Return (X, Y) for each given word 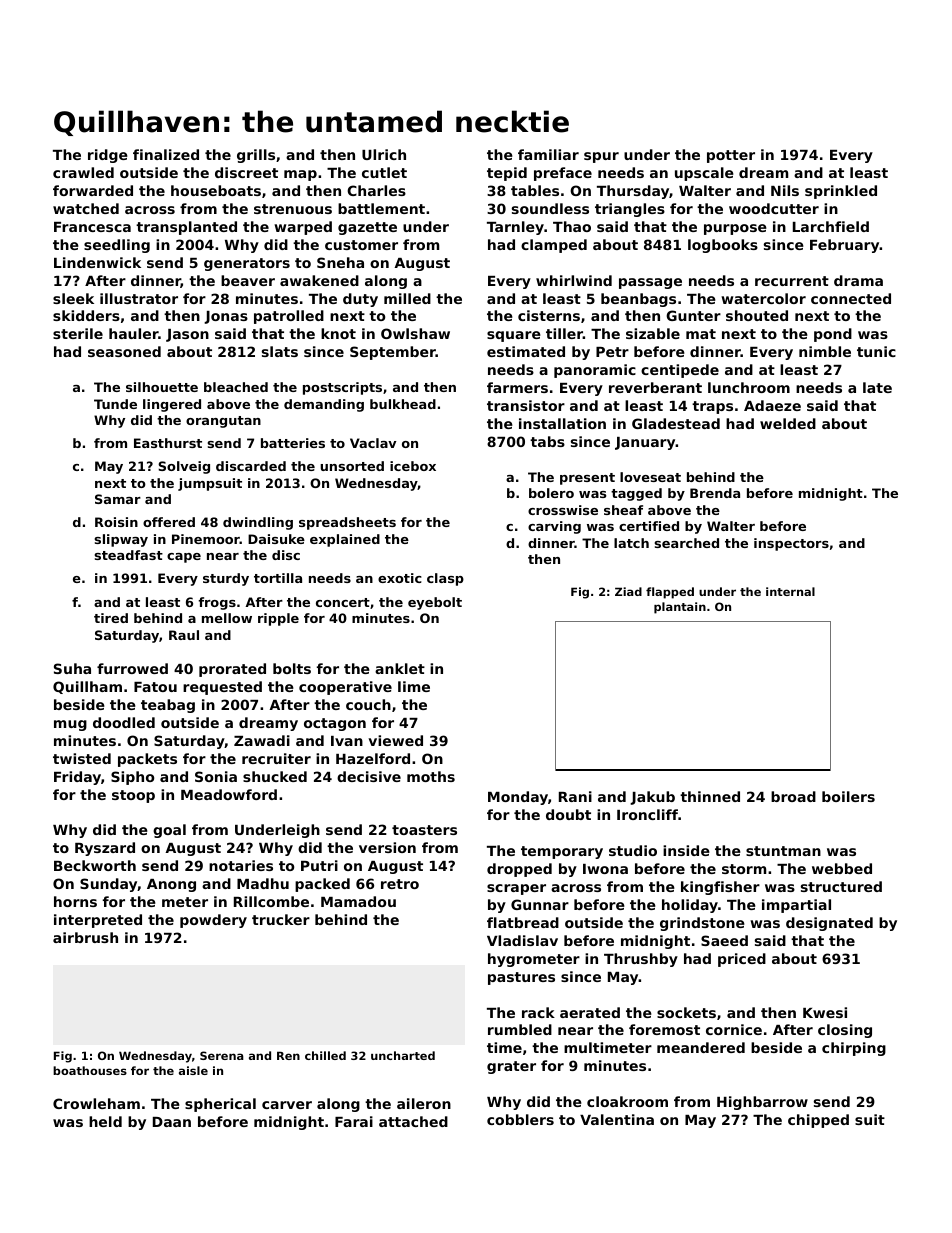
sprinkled (841, 192)
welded (788, 423)
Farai (354, 1121)
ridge (108, 156)
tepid (507, 174)
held (105, 1121)
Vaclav (373, 443)
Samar (118, 499)
